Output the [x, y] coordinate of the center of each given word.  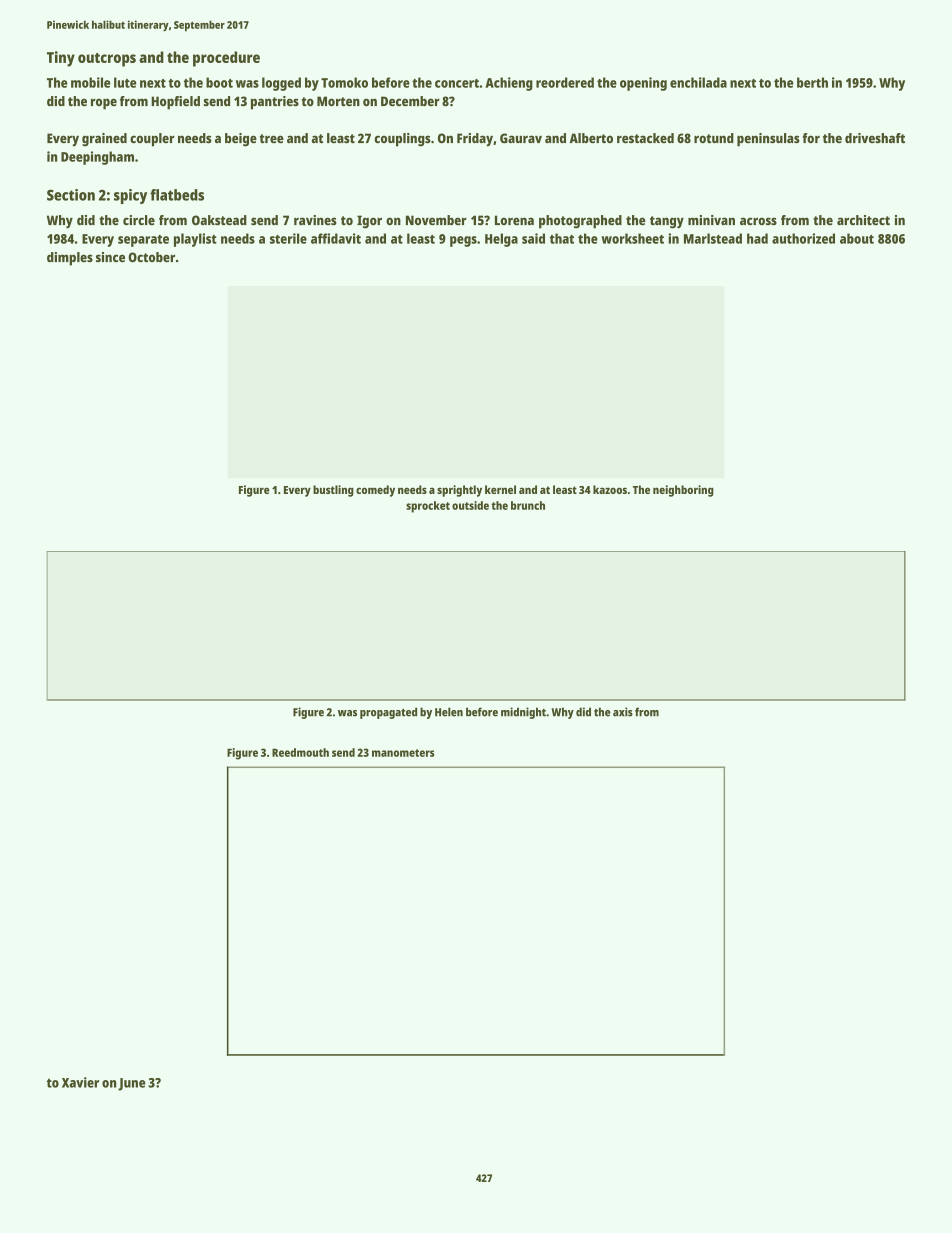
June [131, 1084]
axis [623, 712]
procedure [226, 59]
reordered [565, 82]
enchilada [698, 82]
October [151, 257]
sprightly [459, 491]
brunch [528, 505]
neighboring [683, 491]
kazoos [610, 489]
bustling [333, 491]
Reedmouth [300, 752]
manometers [403, 753]
